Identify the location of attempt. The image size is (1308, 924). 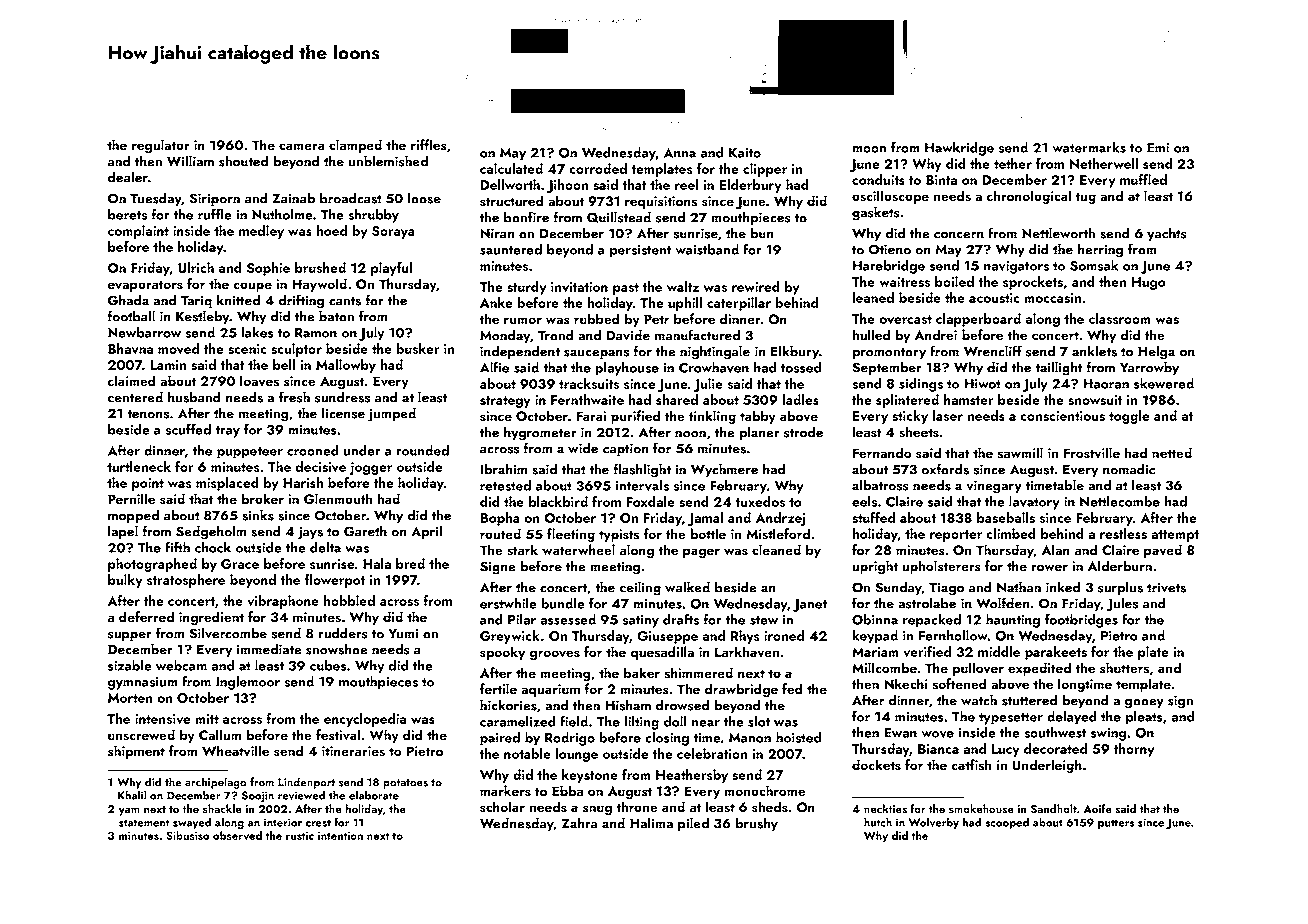
(1175, 536).
